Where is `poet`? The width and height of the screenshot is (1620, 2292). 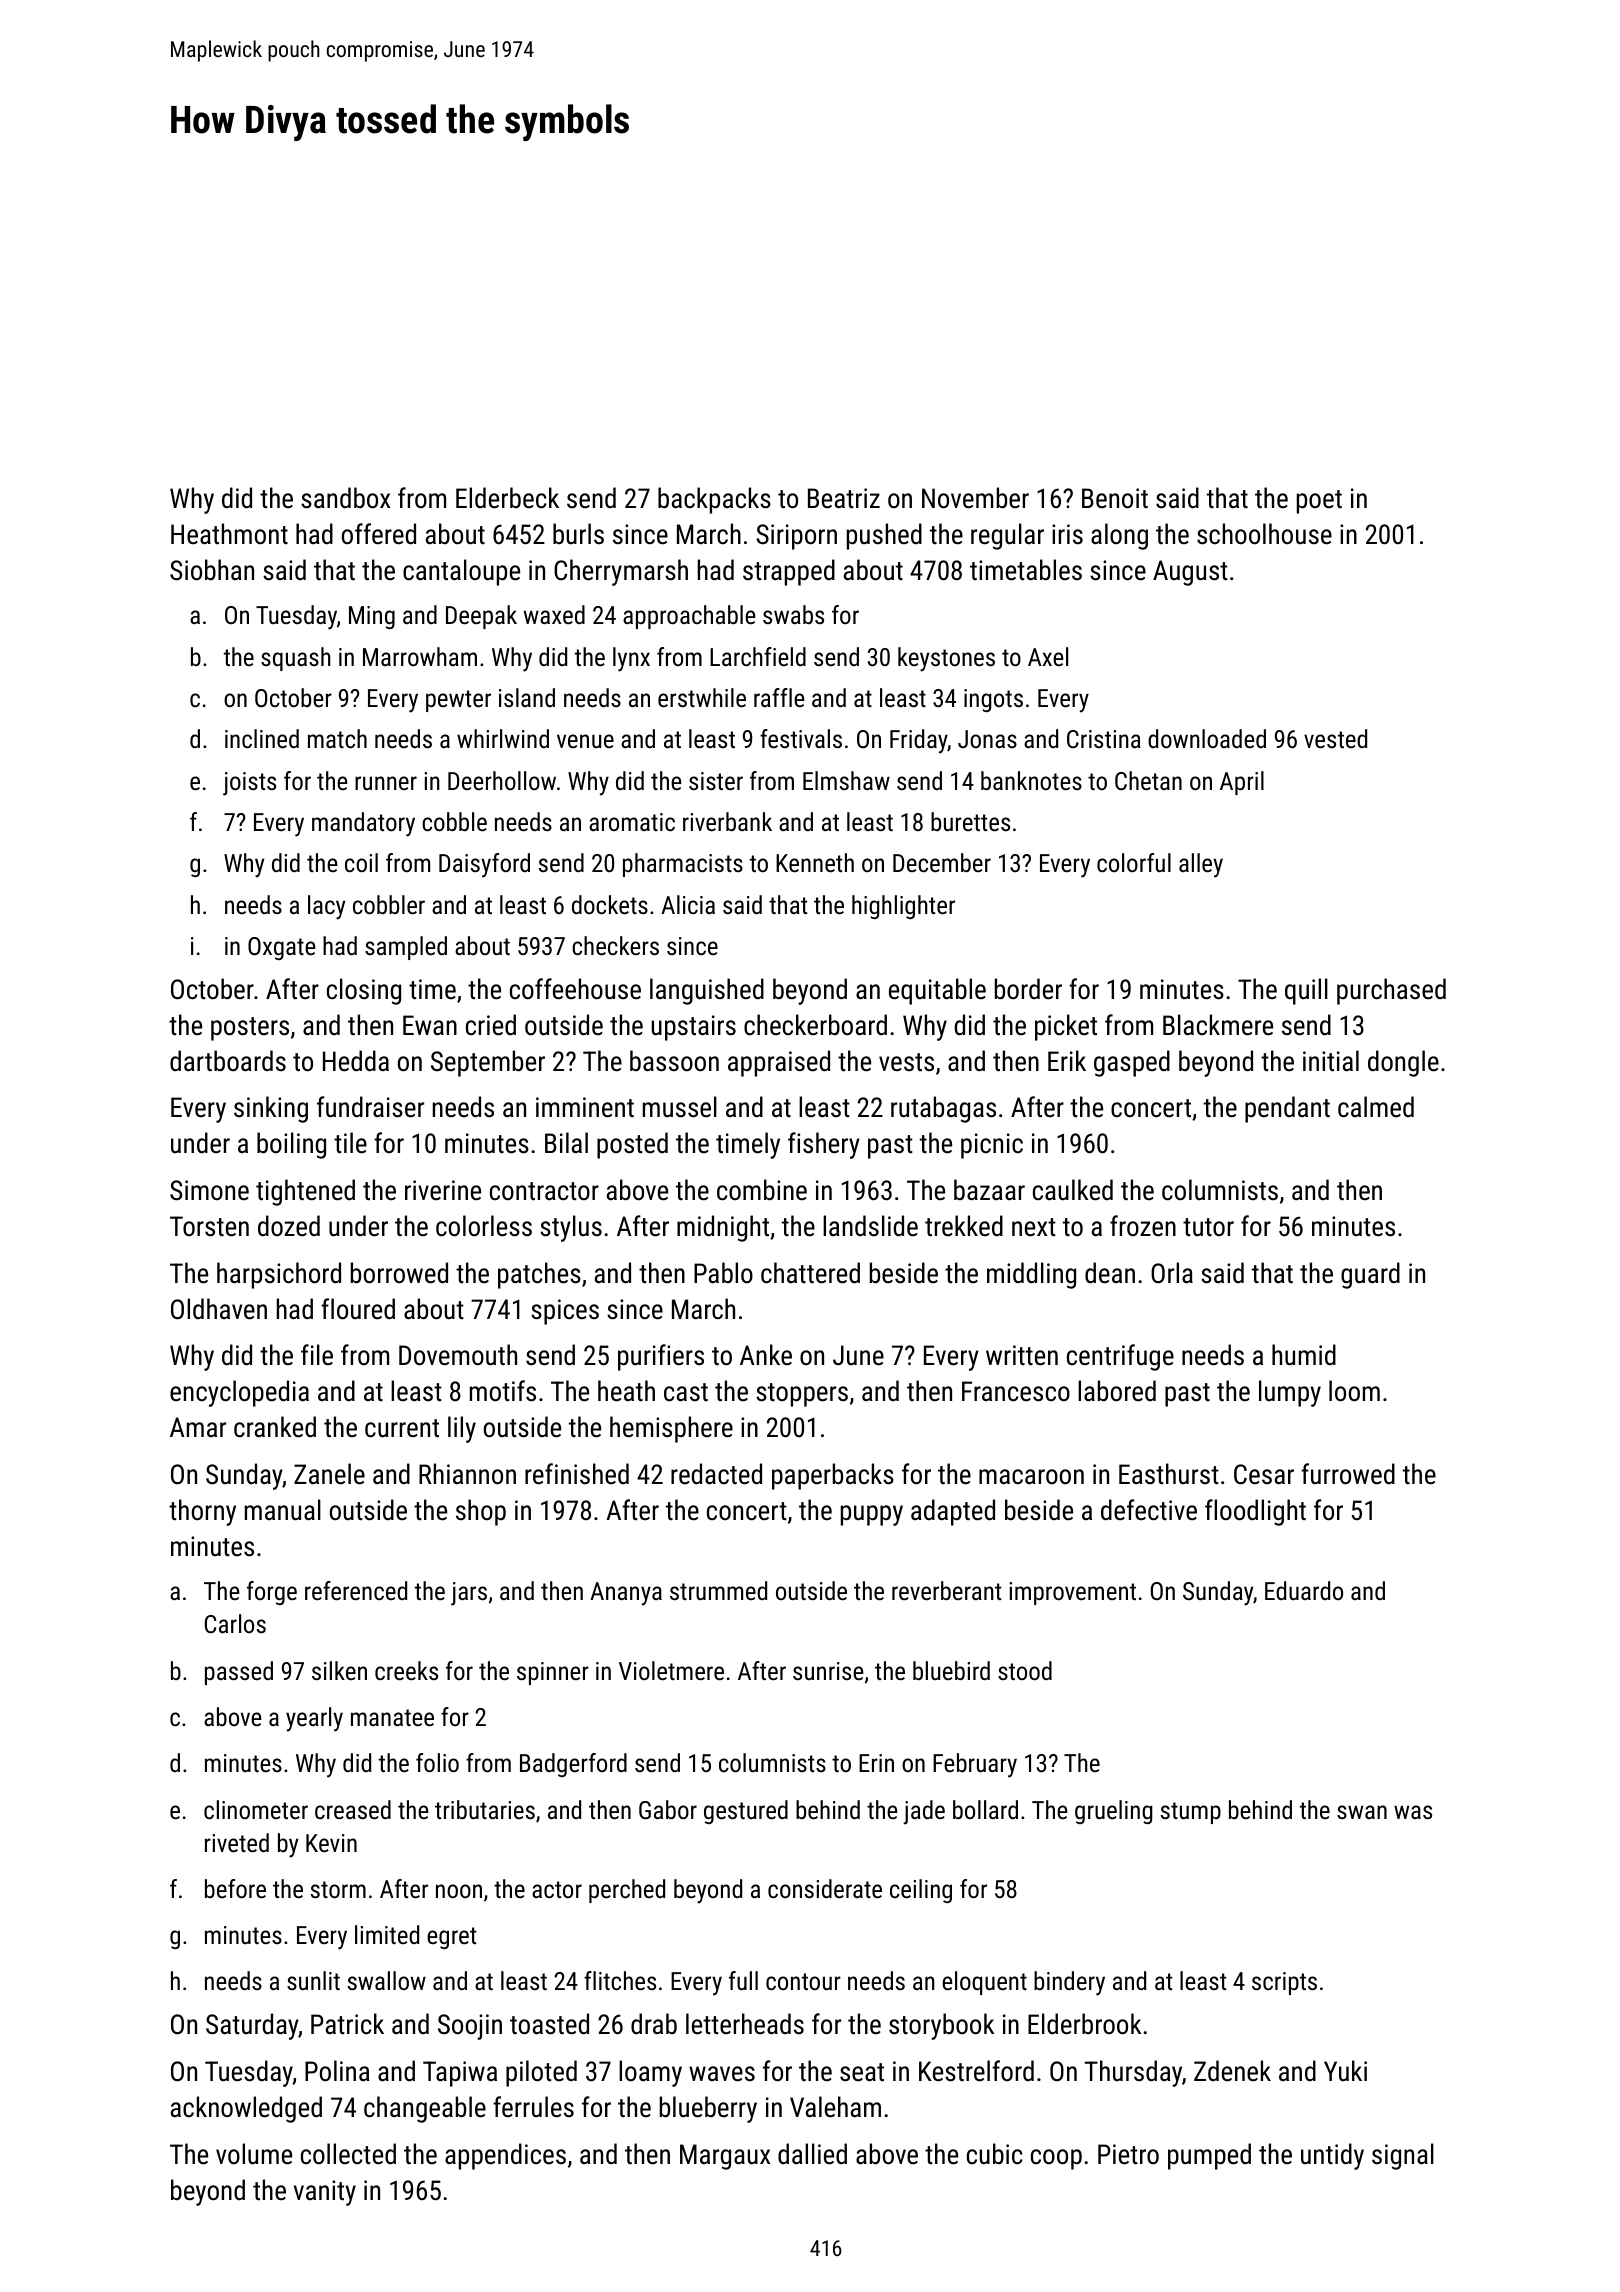 poet is located at coordinates (1319, 502).
